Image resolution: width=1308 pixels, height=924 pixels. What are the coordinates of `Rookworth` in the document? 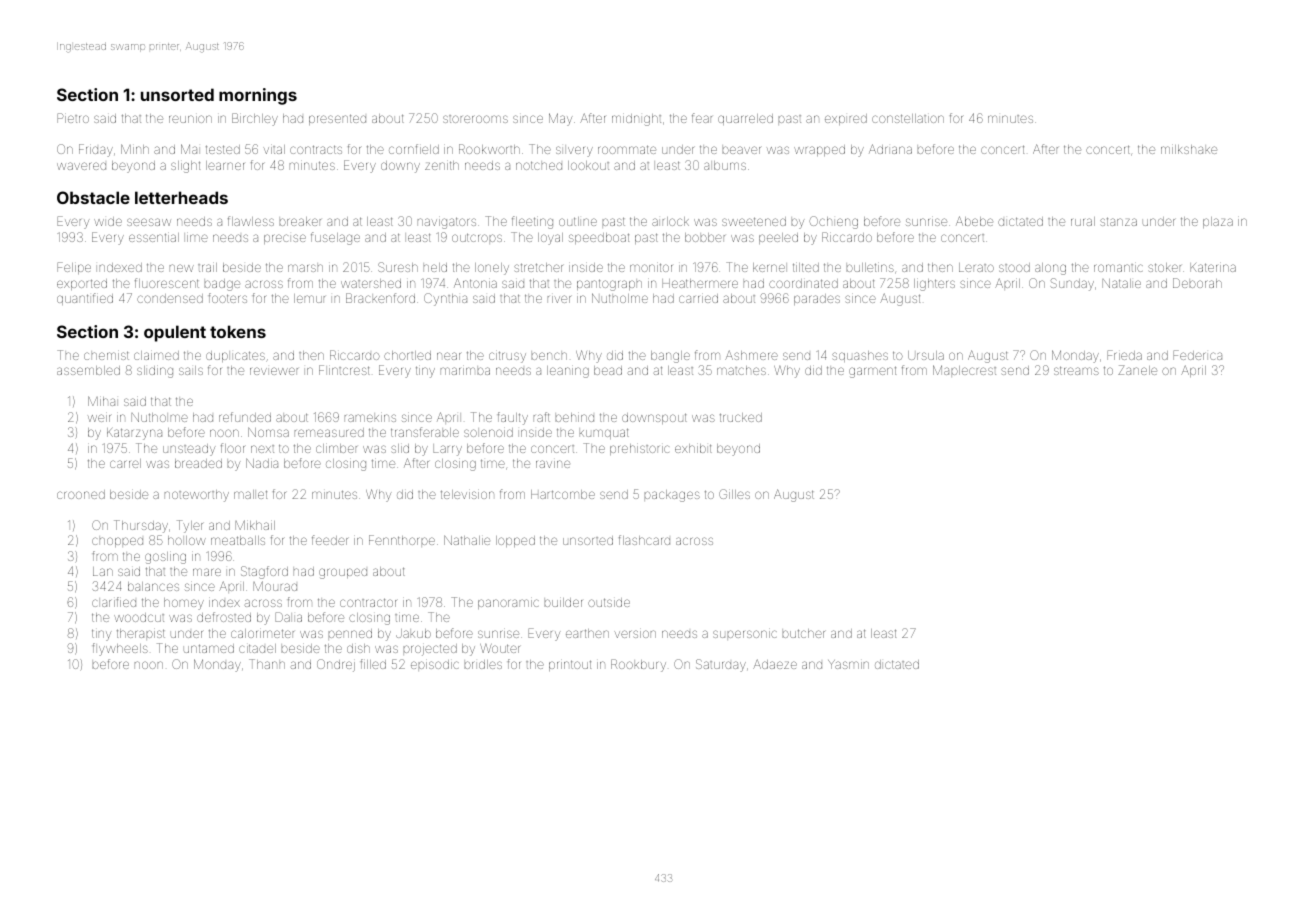 It's located at (489, 149).
